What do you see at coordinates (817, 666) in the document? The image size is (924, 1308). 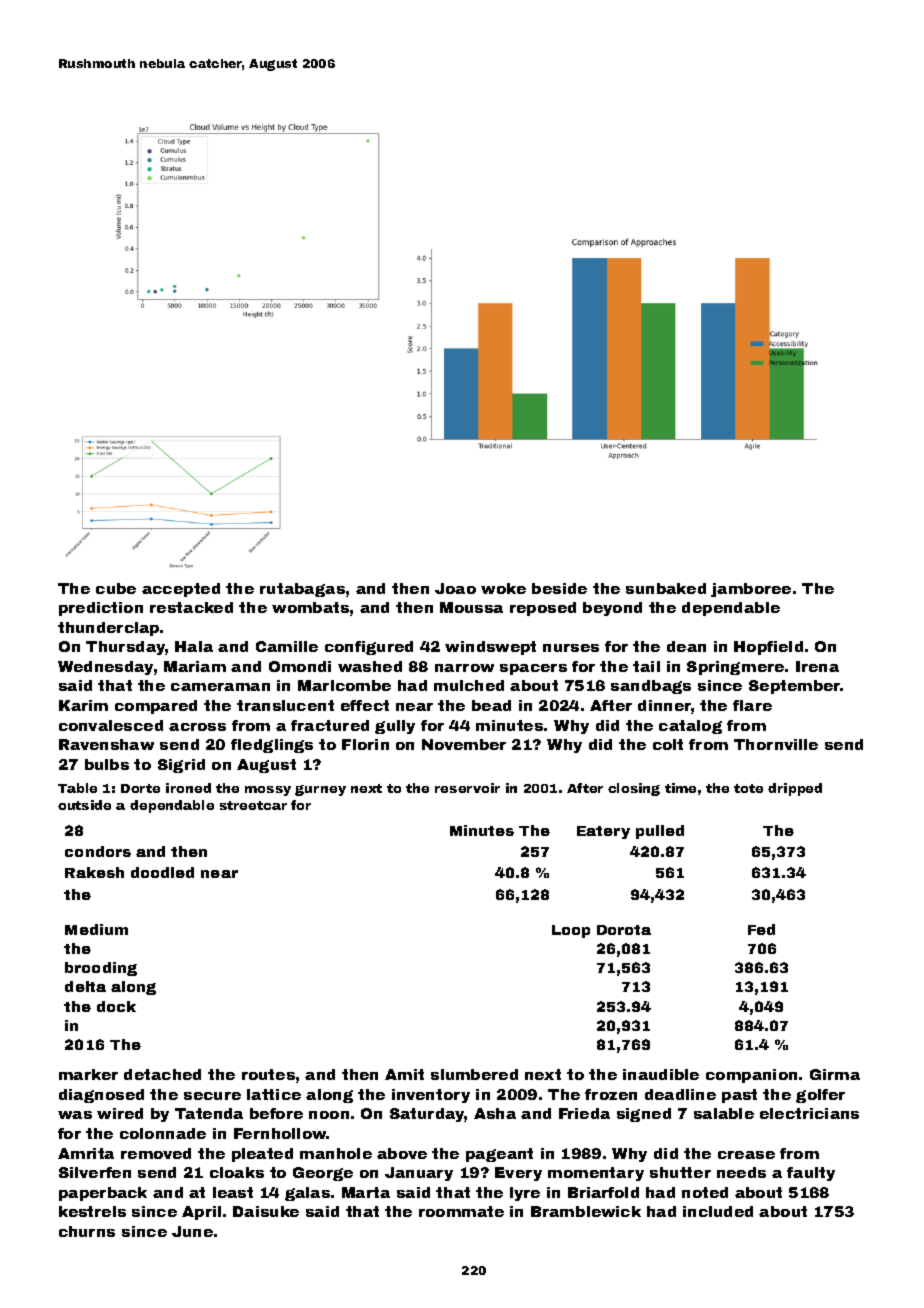 I see `Irena` at bounding box center [817, 666].
